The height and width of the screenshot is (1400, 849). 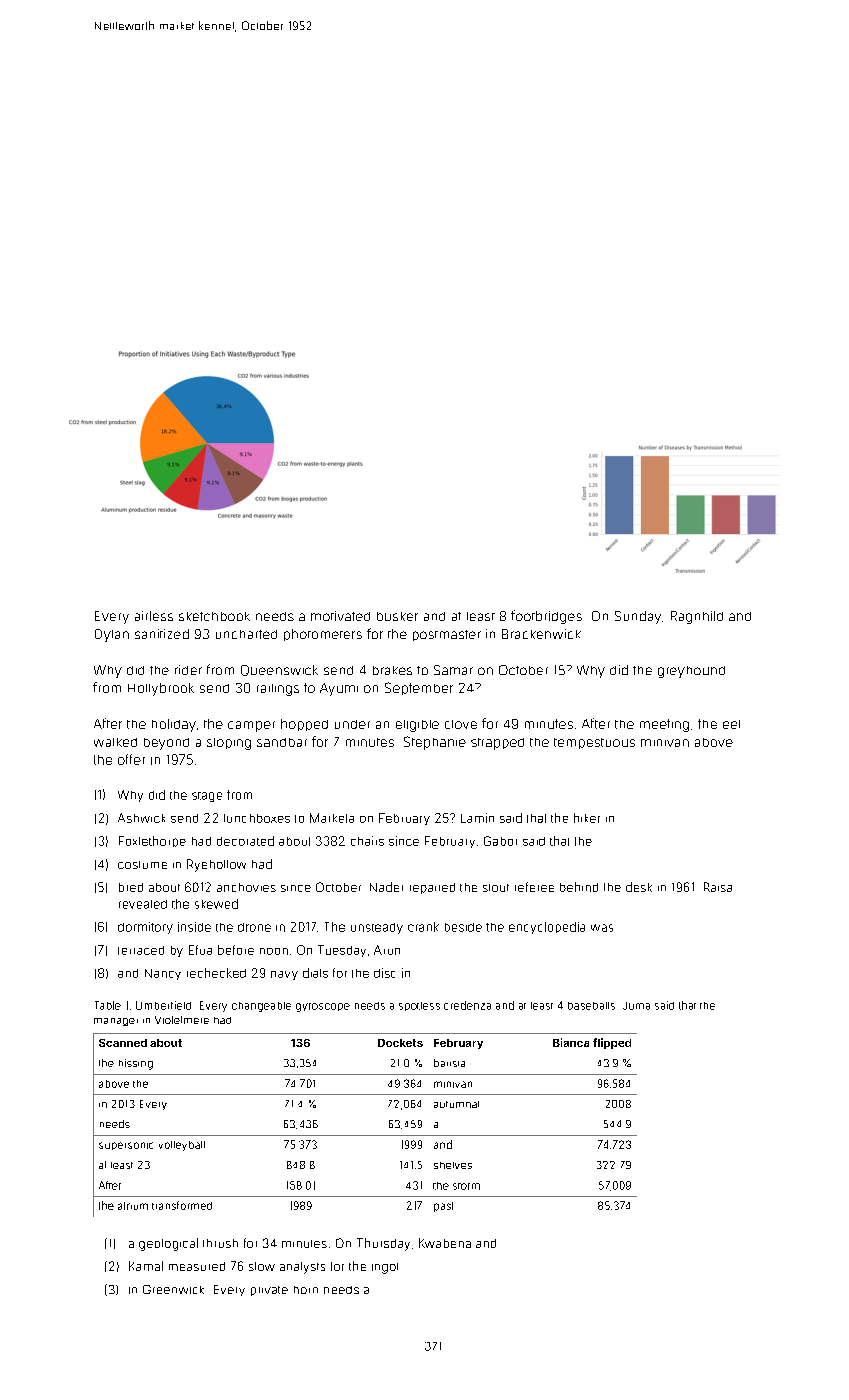 I want to click on lunchboxes, so click(x=257, y=818).
